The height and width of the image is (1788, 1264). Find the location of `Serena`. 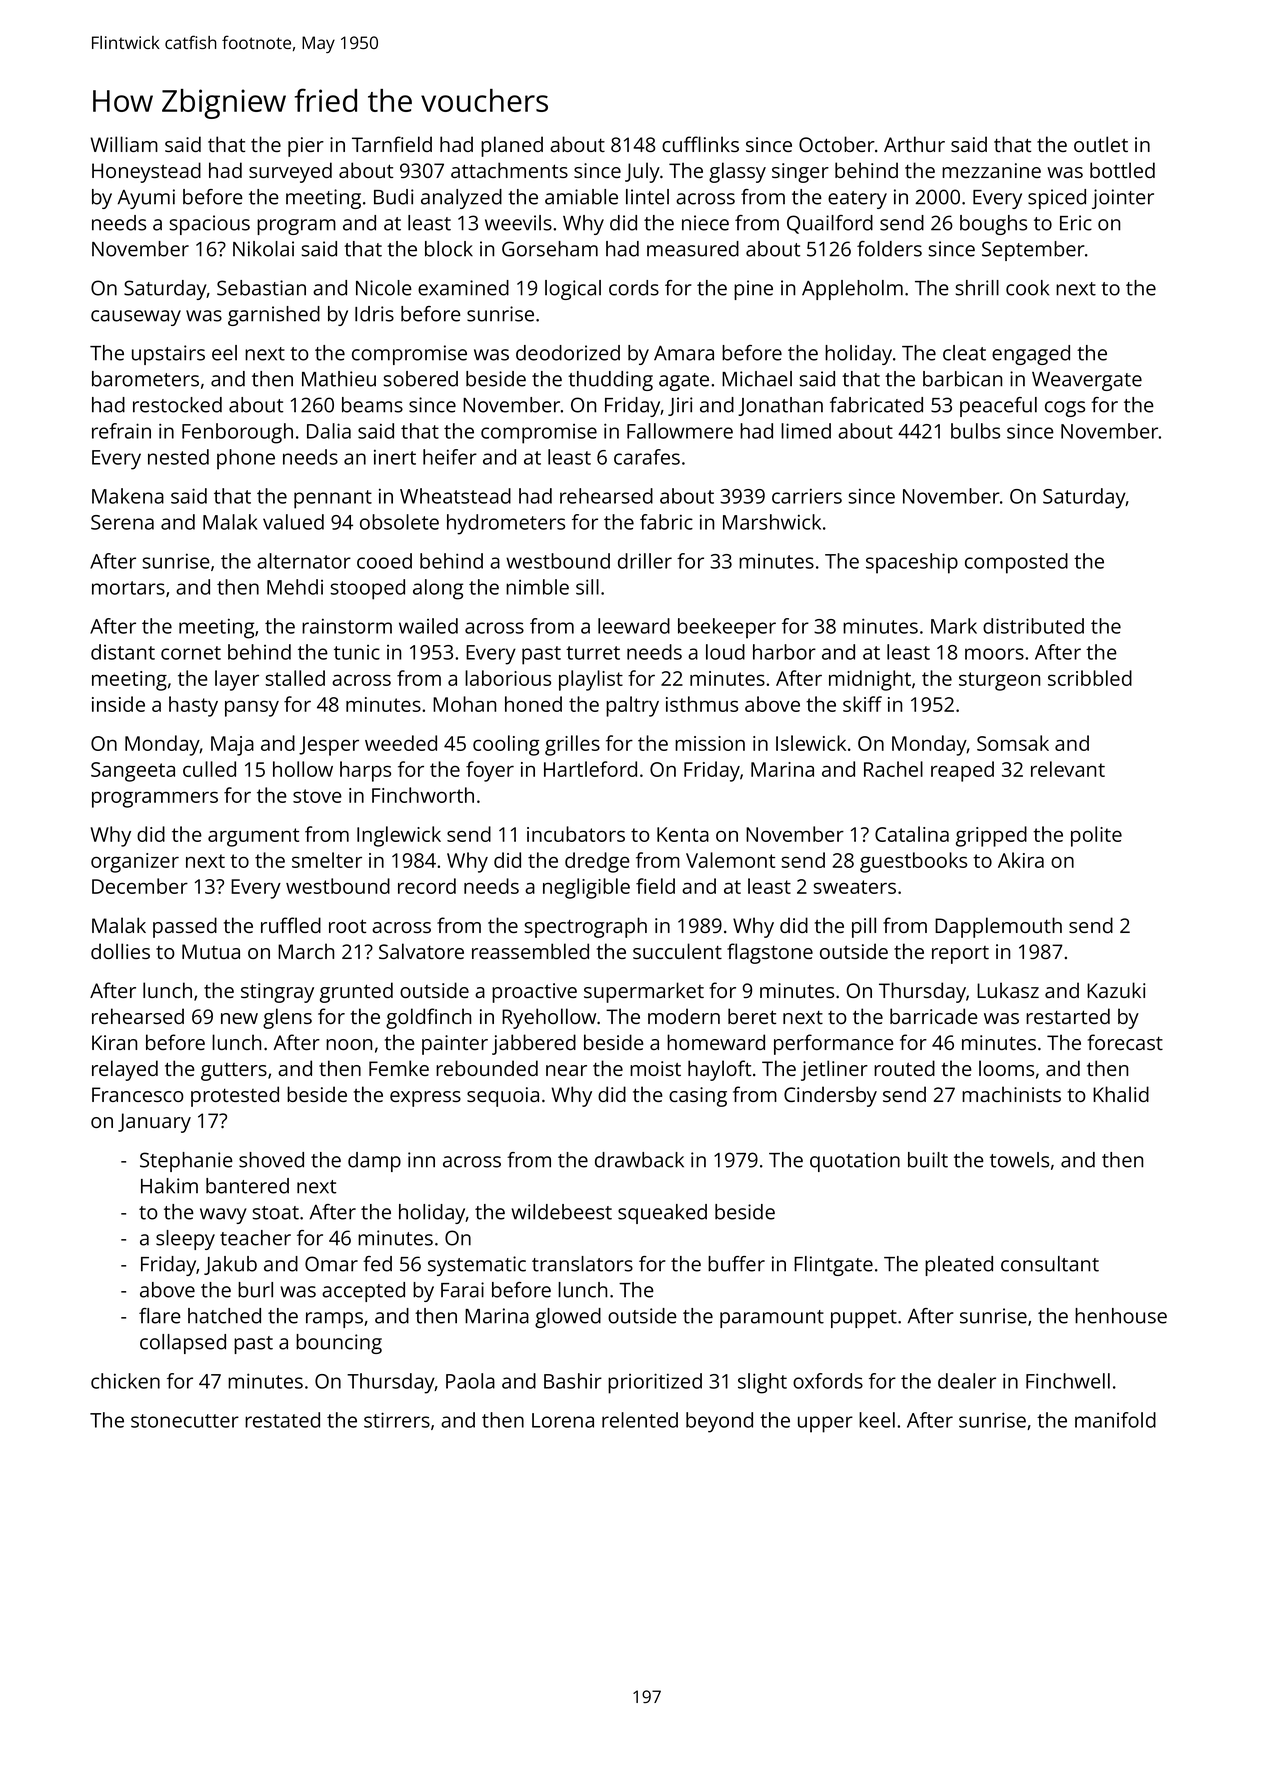

Serena is located at coordinates (122, 522).
